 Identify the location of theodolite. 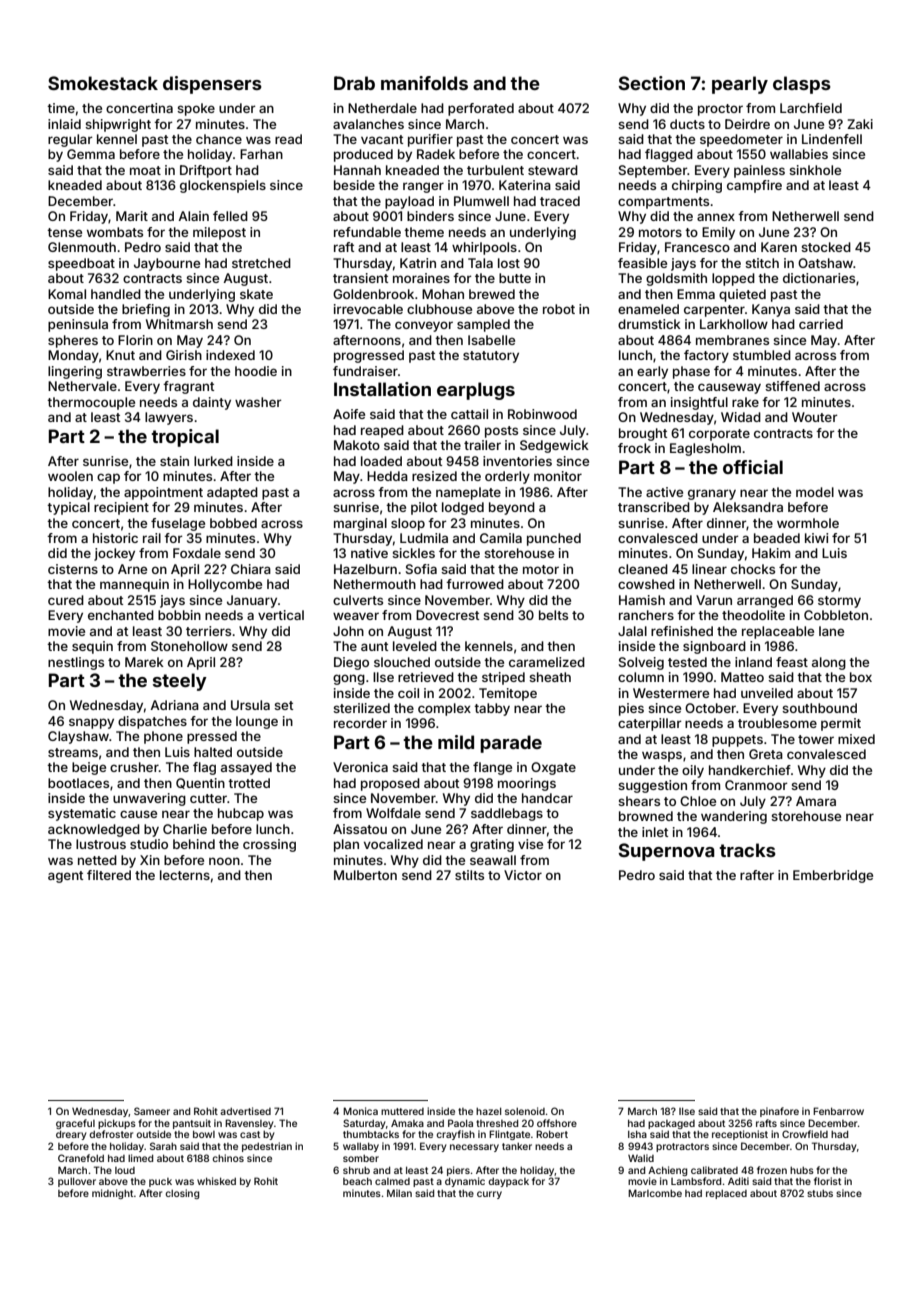
(753, 615).
